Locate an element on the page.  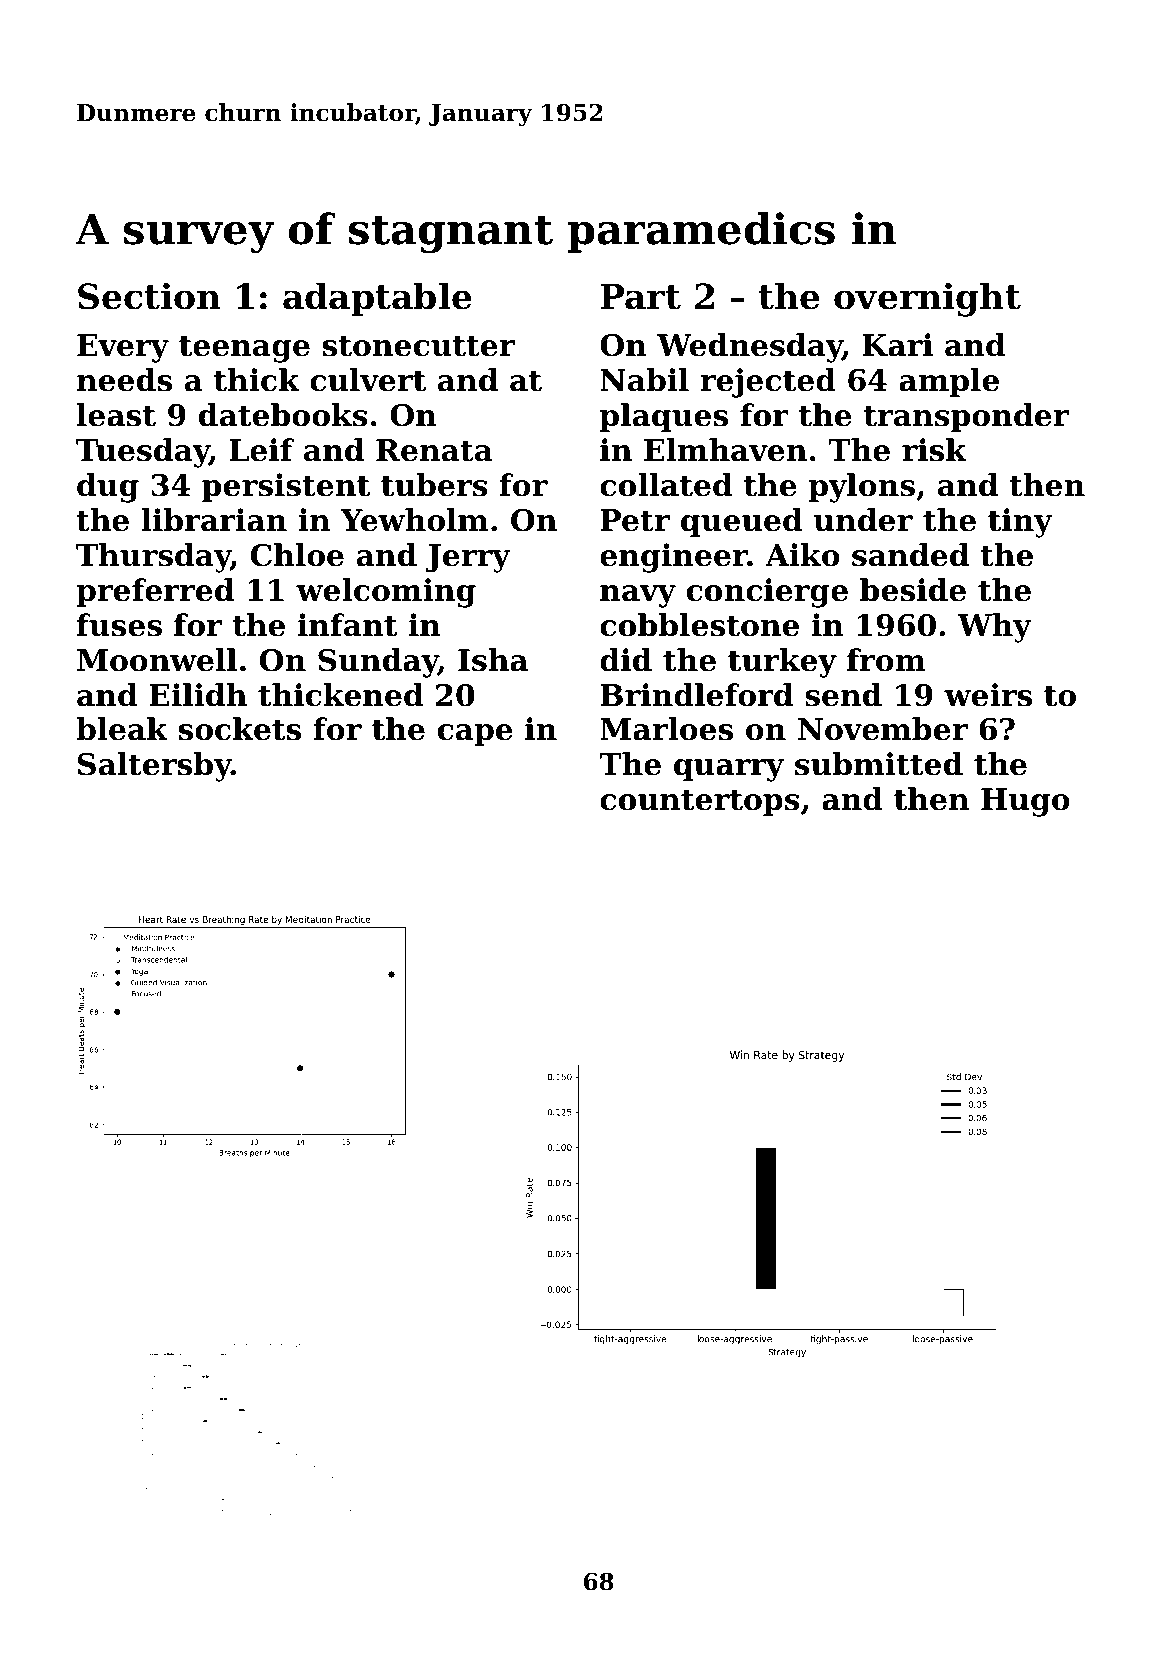
Part is located at coordinates (640, 296).
